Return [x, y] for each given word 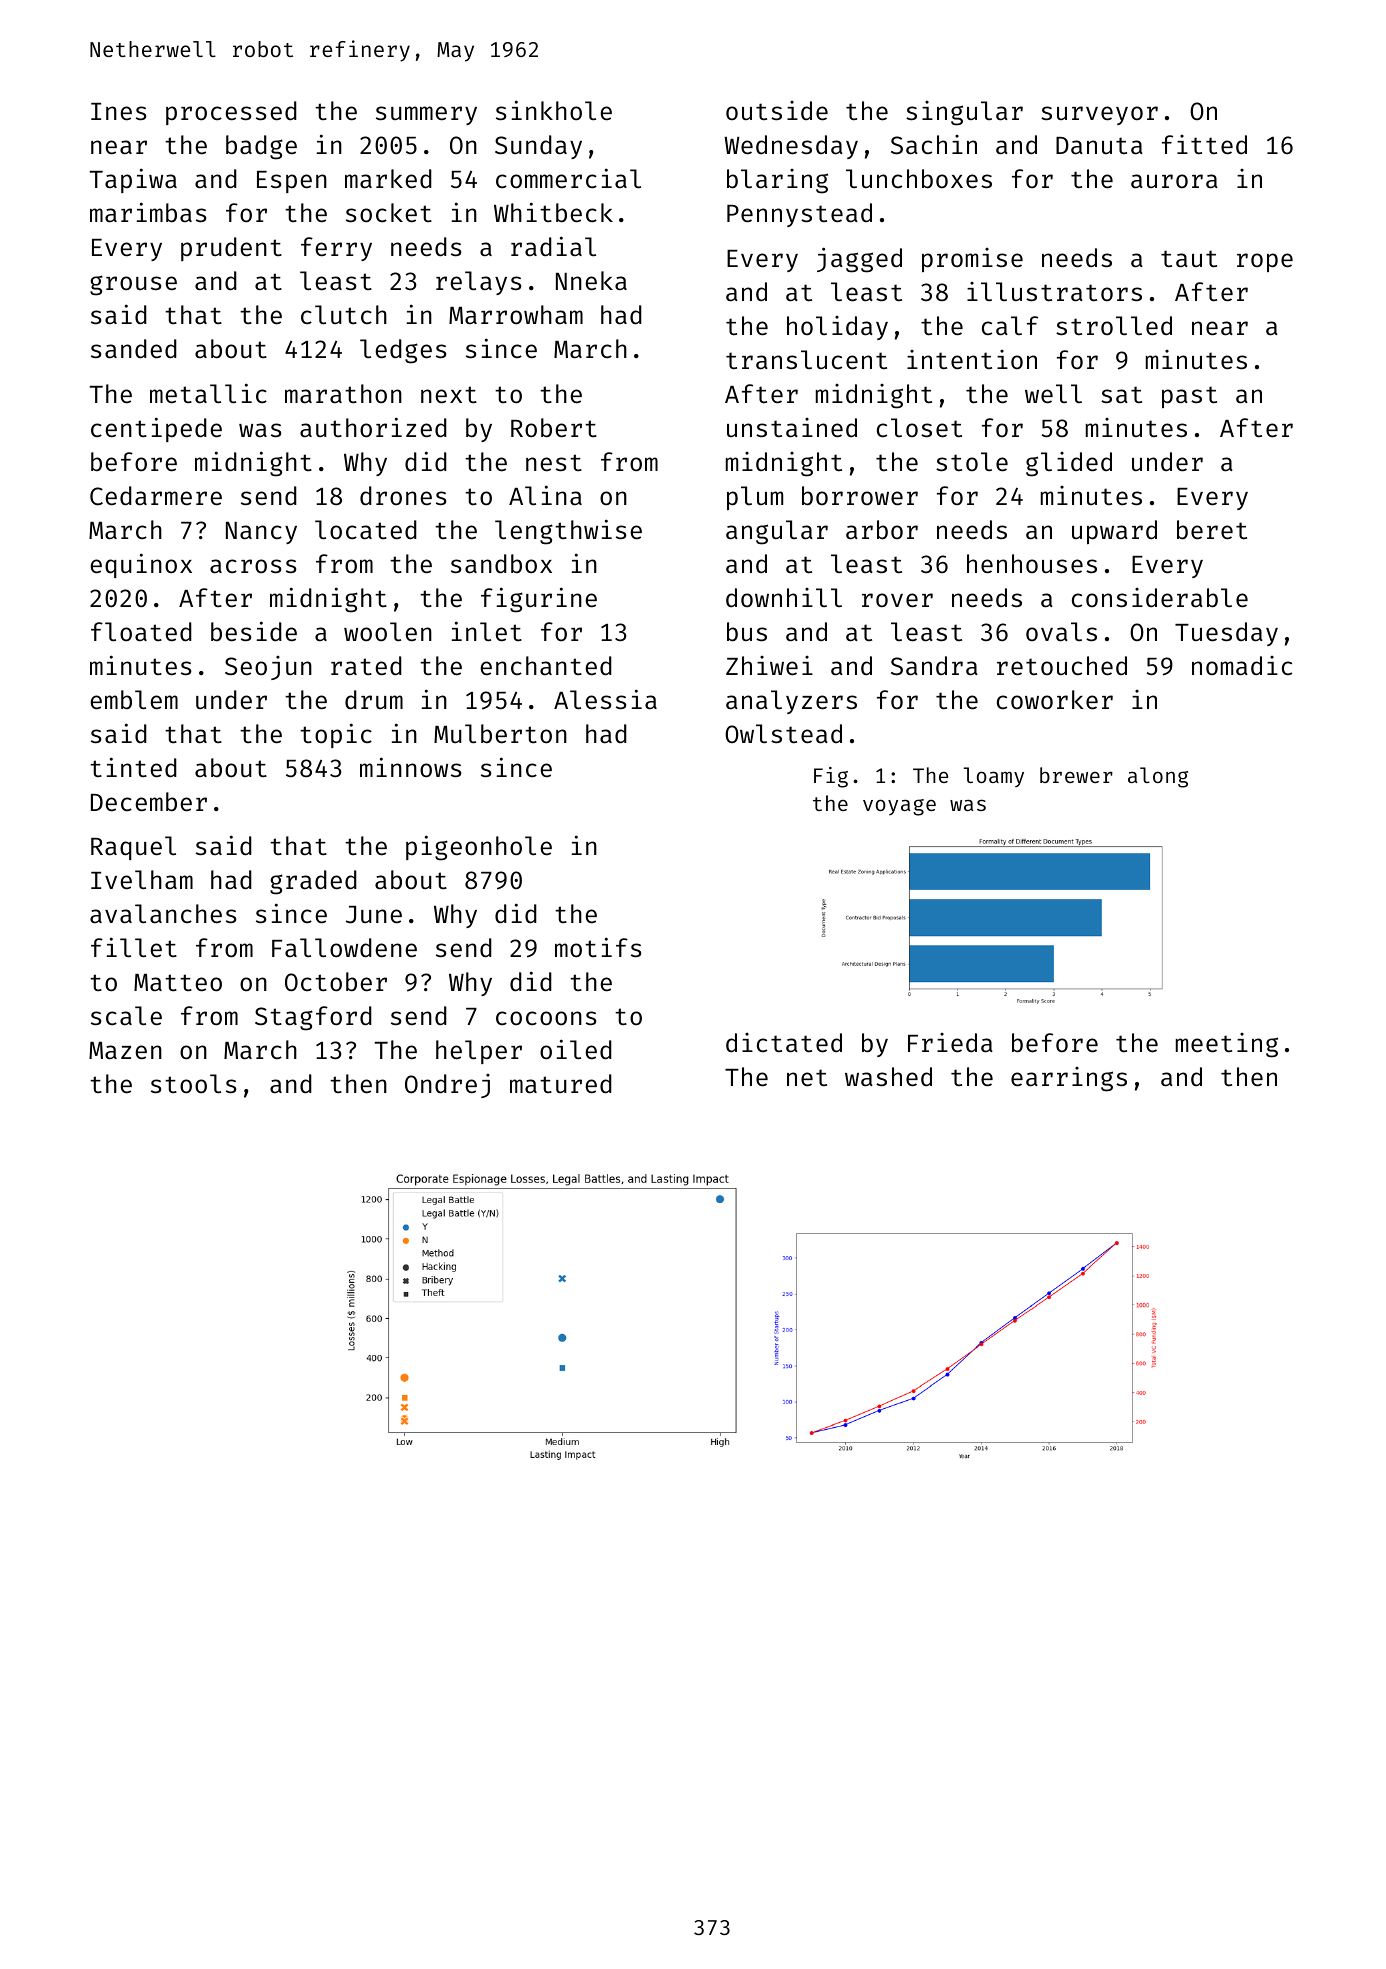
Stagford [313, 1018]
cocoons [546, 1018]
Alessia [605, 699]
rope [1265, 262]
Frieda [950, 1043]
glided [1069, 464]
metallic [208, 393]
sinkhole [554, 110]
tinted [133, 767]
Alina [545, 495]
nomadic [1242, 666]
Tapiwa [133, 180]
